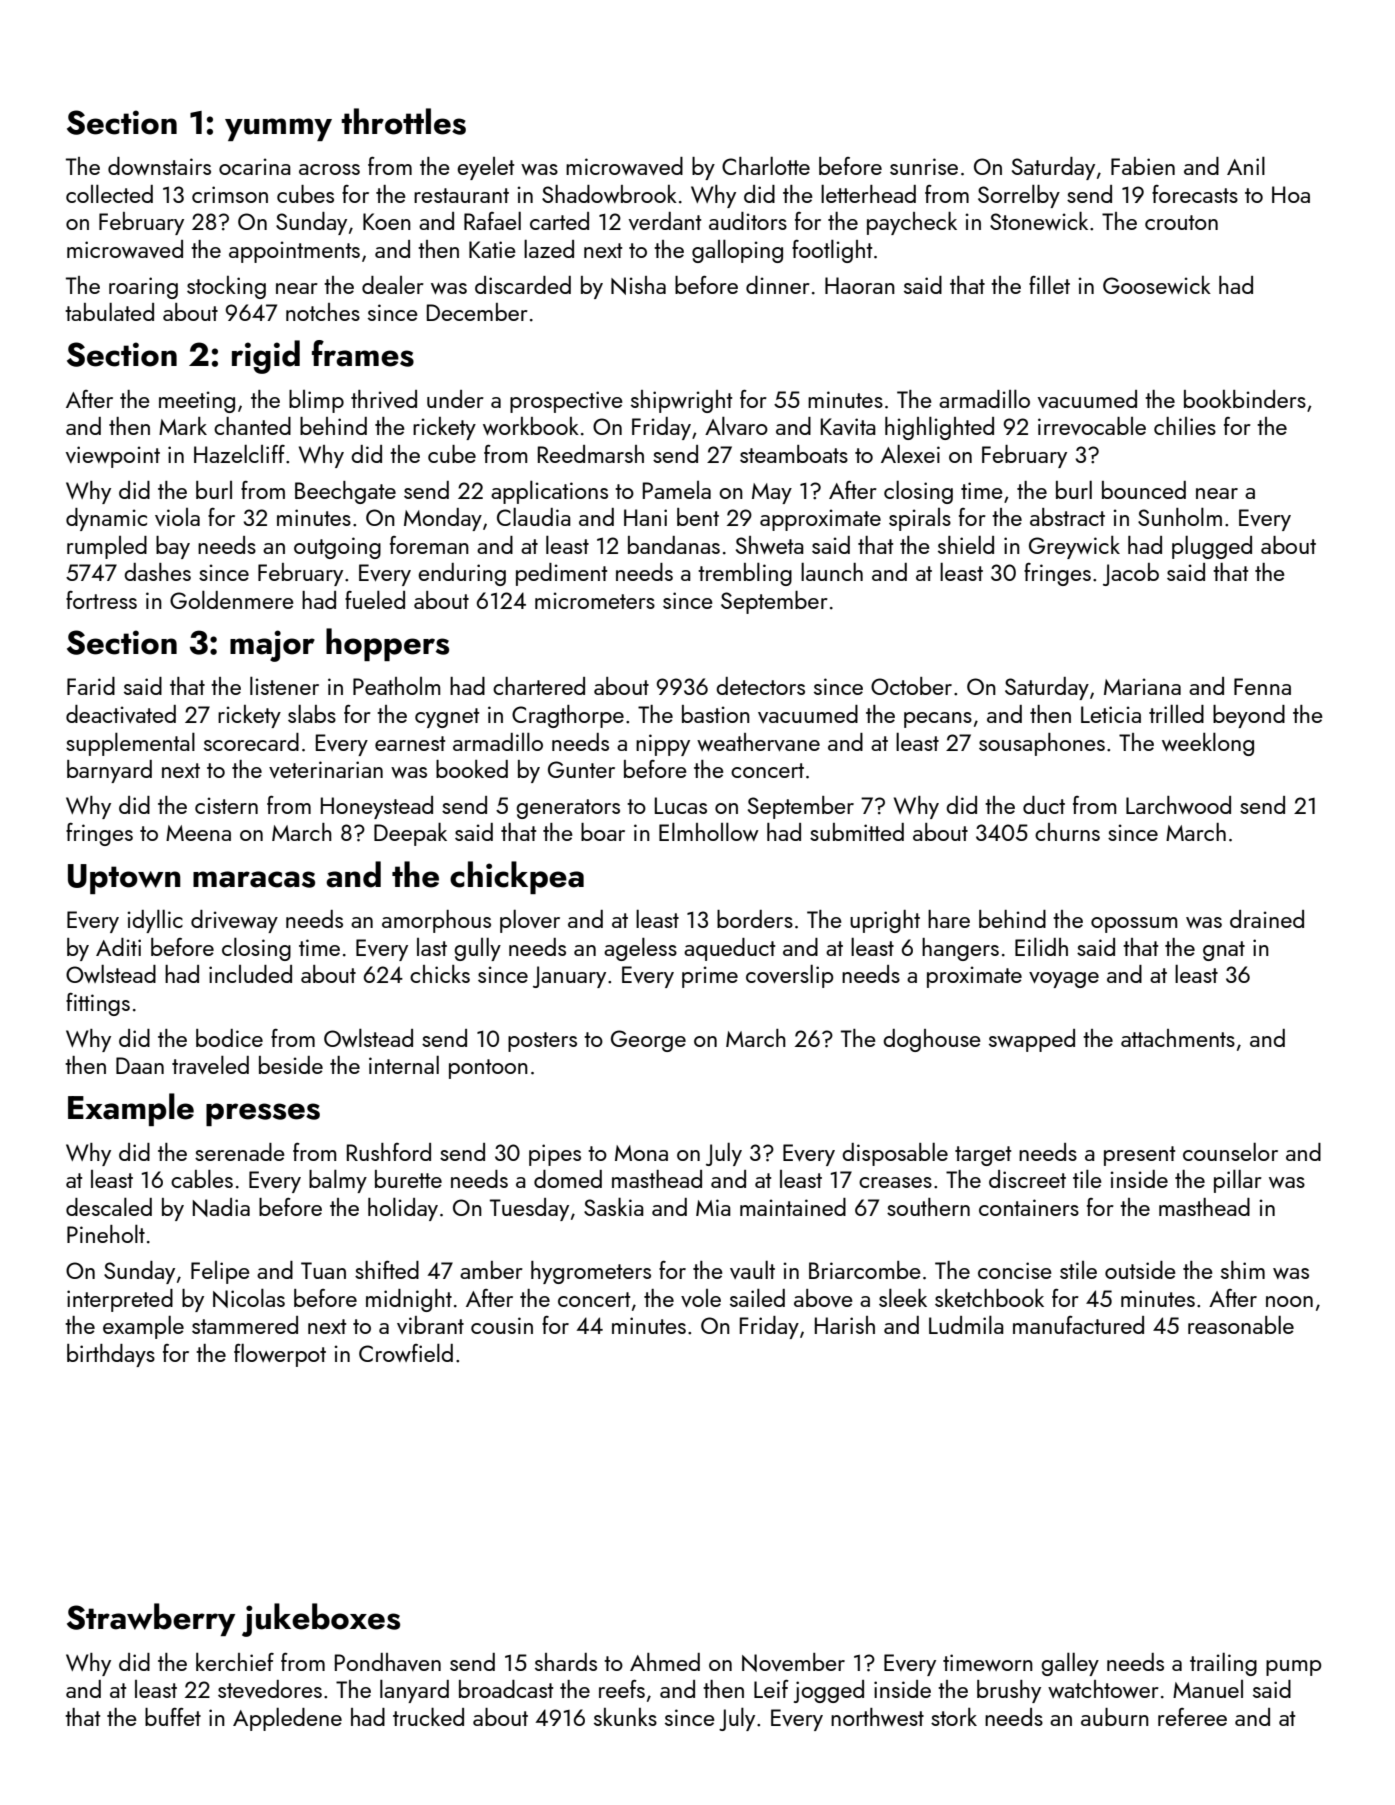  Describe the element at coordinates (210, 1065) in the screenshot. I see `traveled` at that location.
